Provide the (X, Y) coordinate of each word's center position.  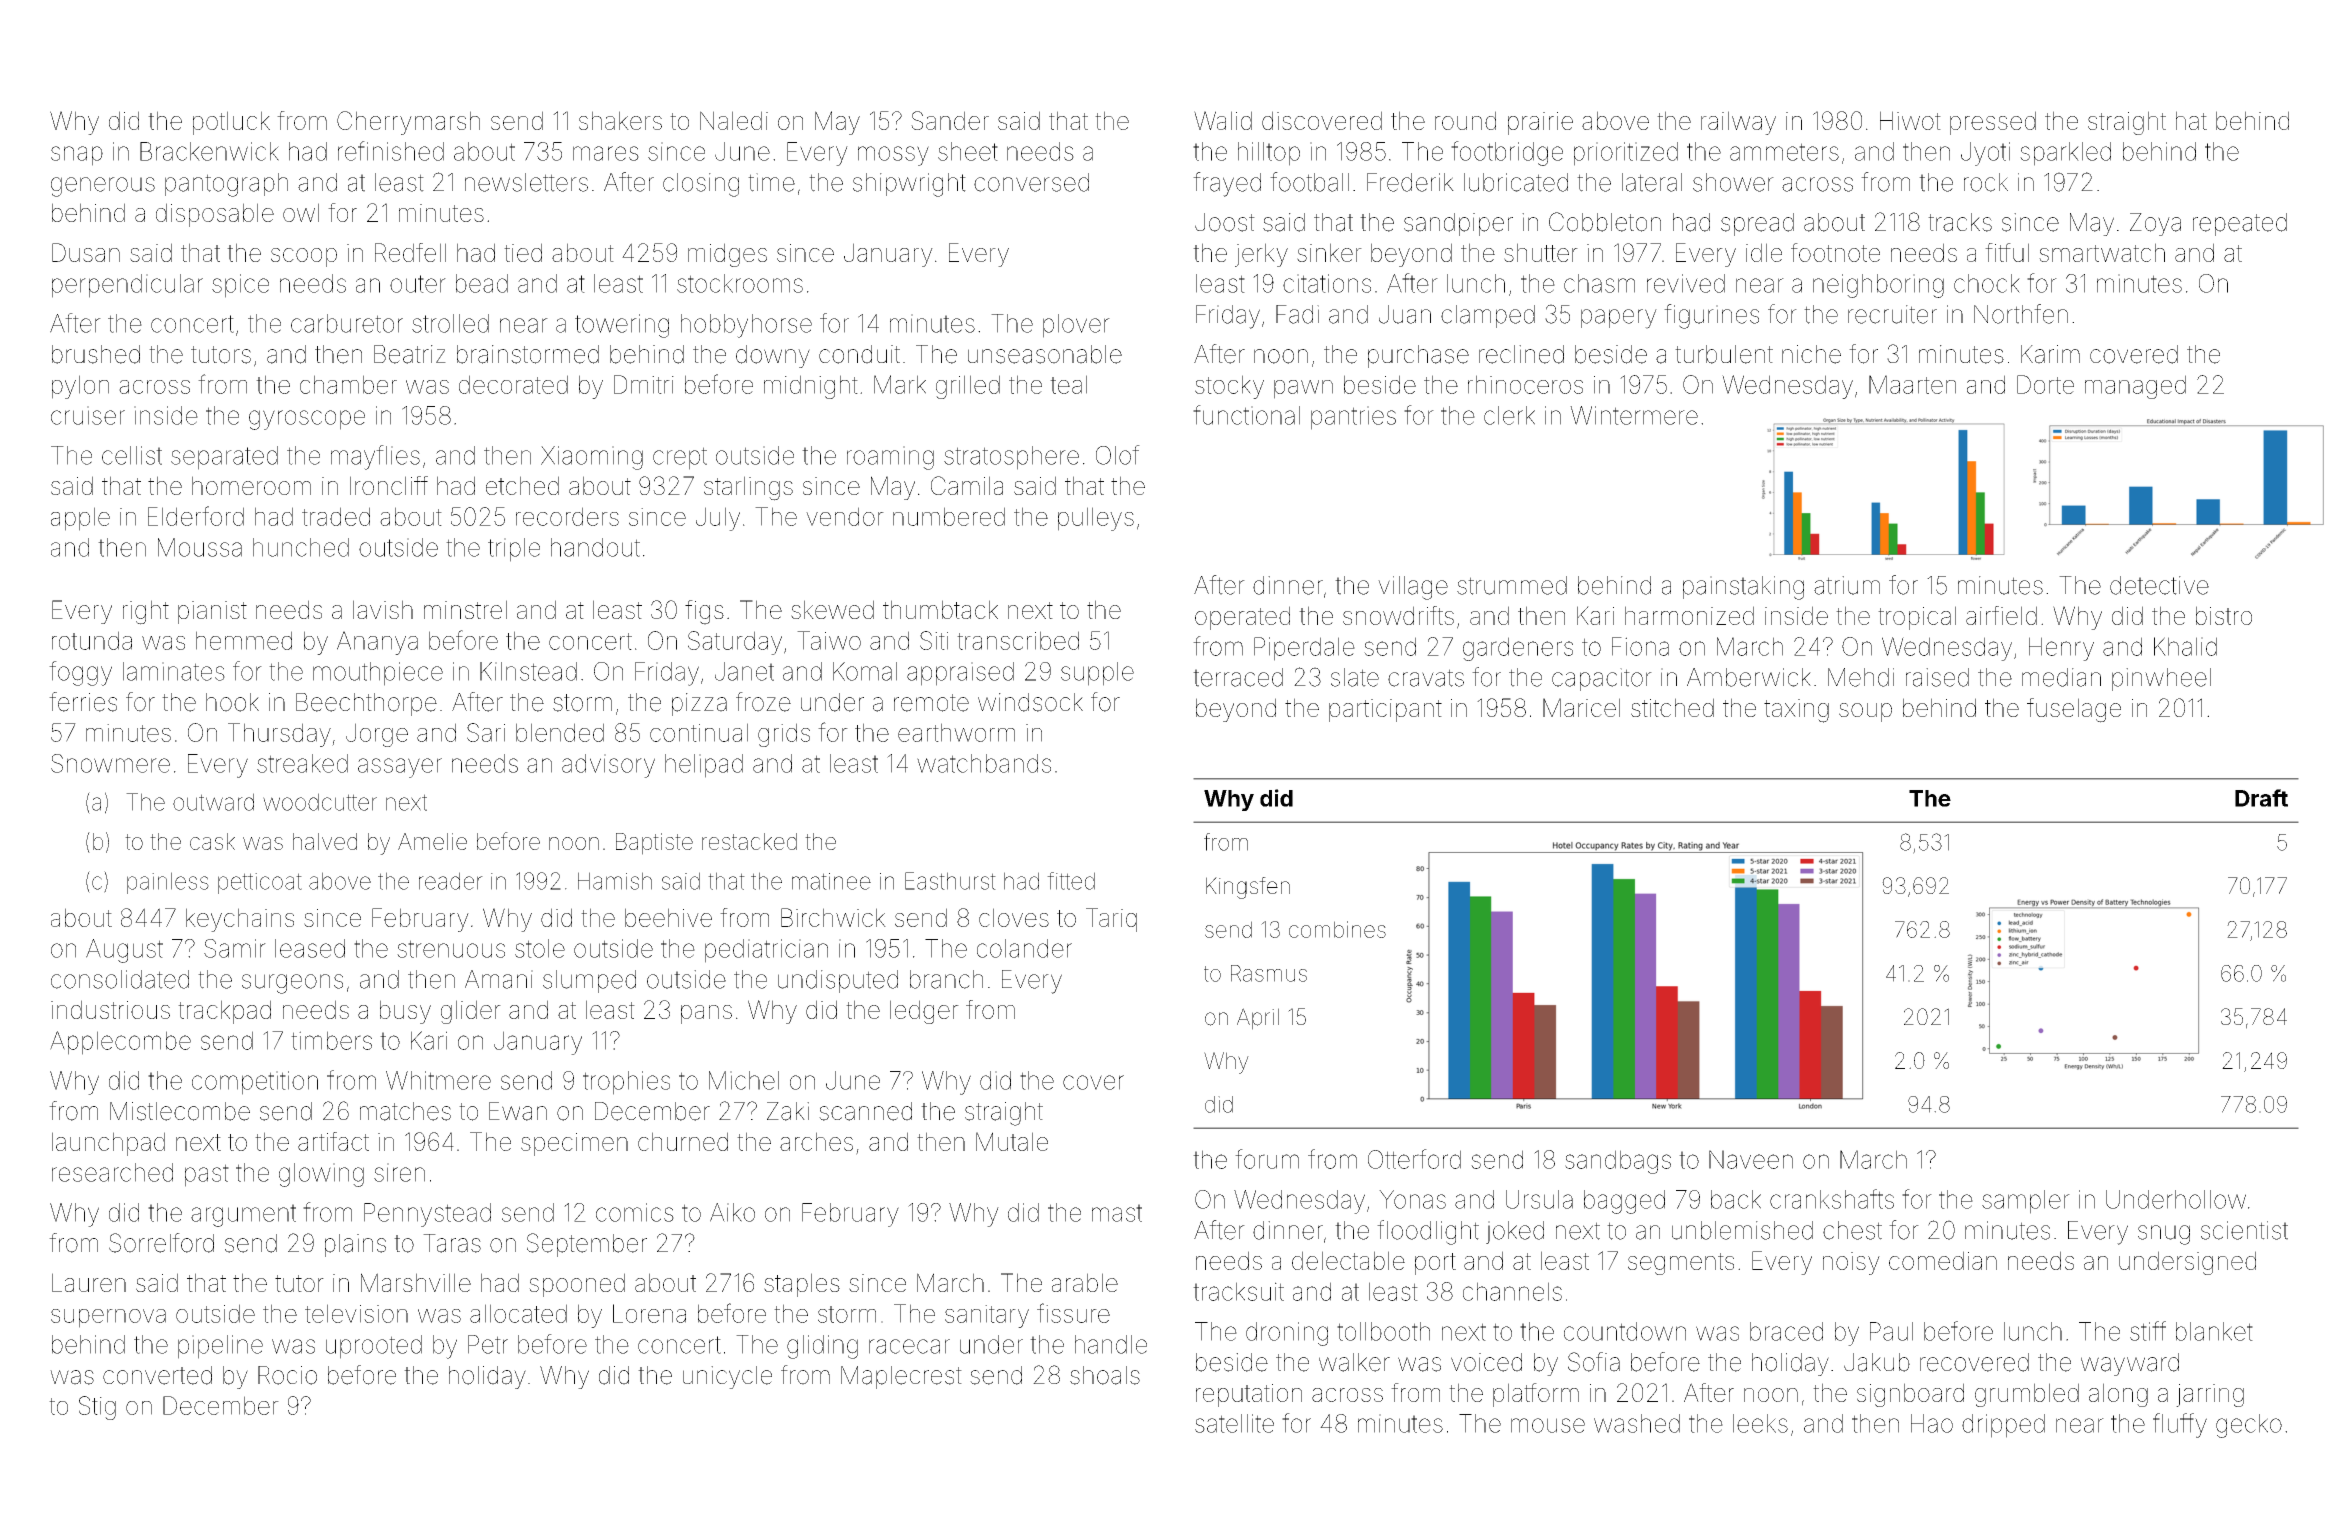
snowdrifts (1398, 615)
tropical (1917, 618)
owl (301, 212)
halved (325, 841)
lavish (383, 609)
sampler (2026, 1202)
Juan (1405, 314)
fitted (1071, 881)
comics (635, 1212)
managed (2135, 387)
